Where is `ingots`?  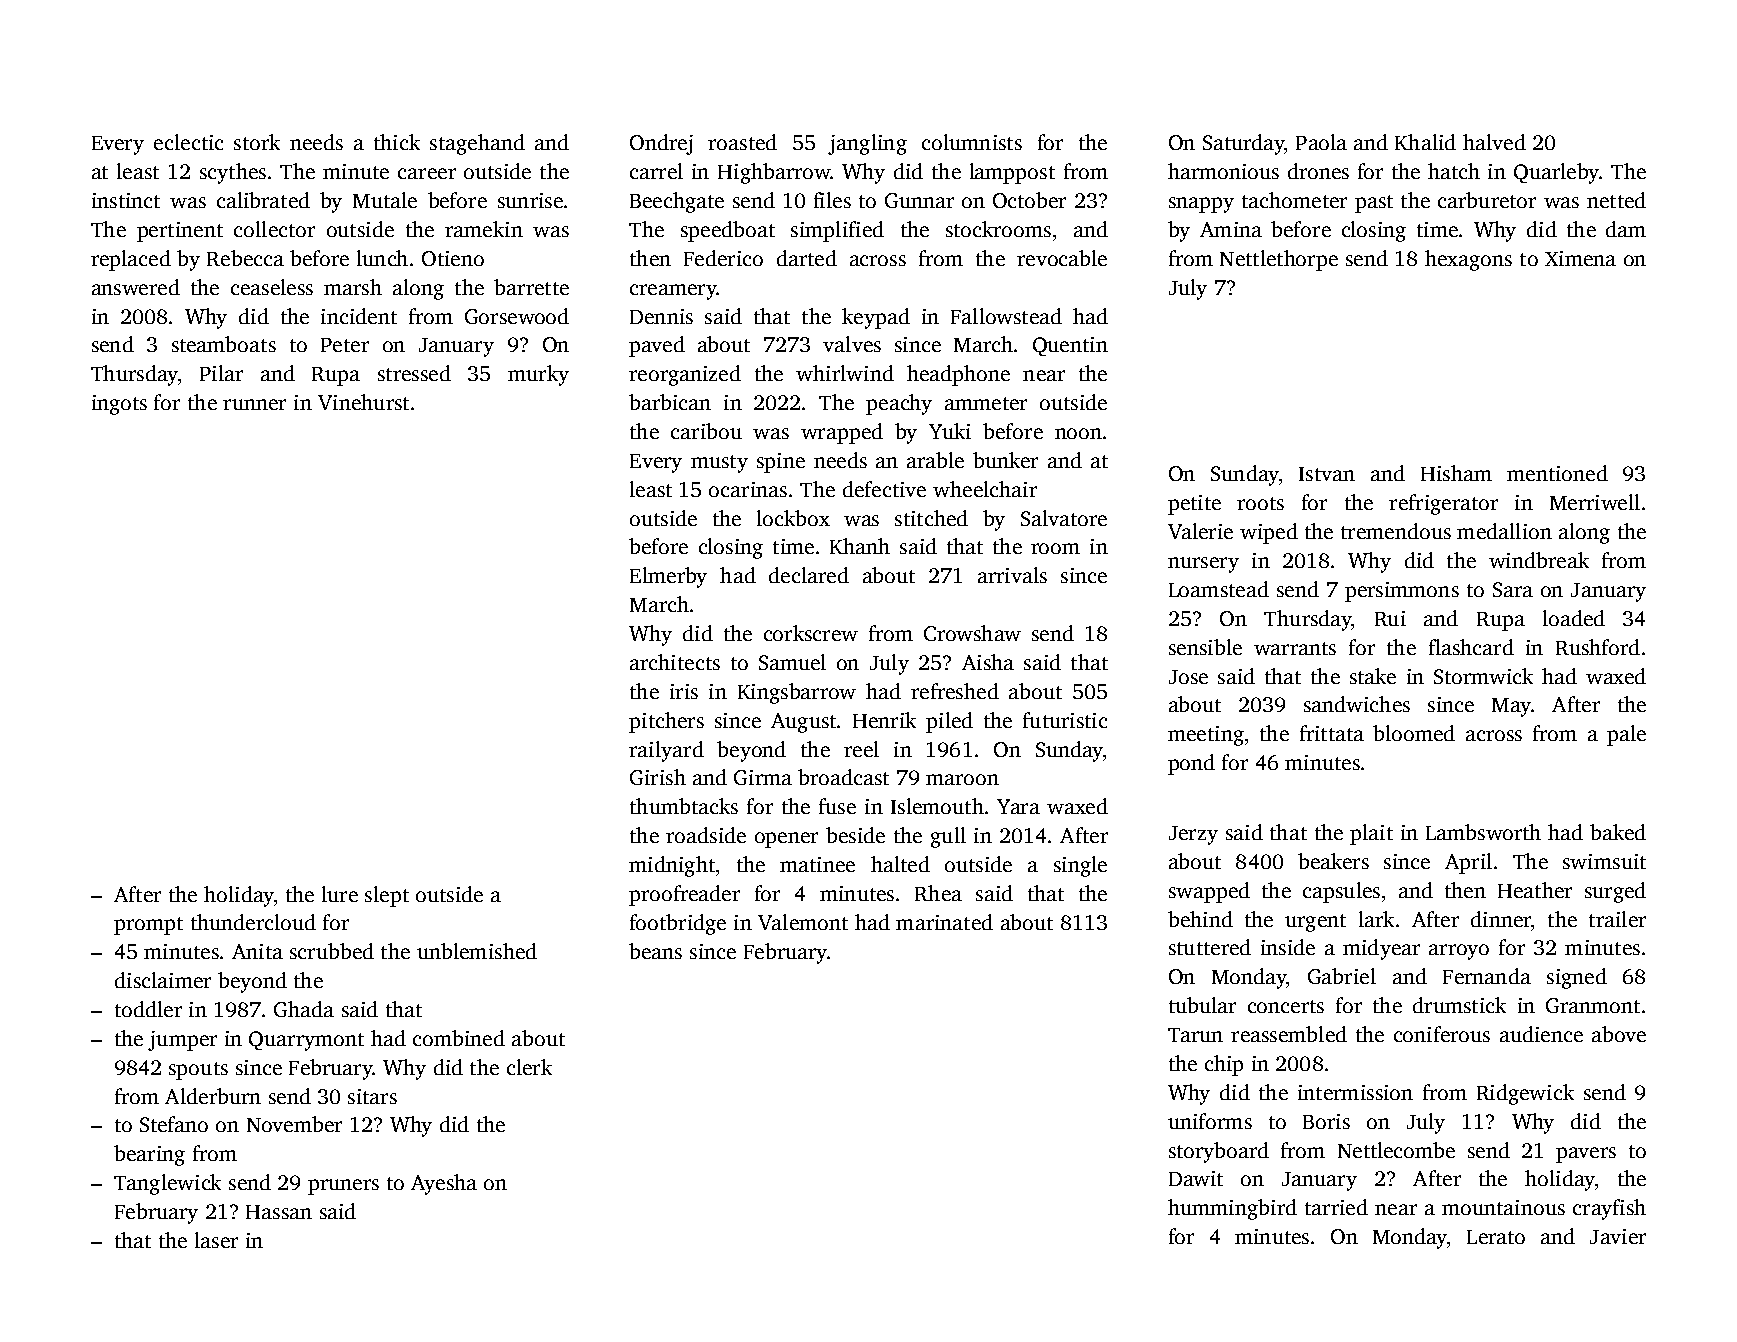 ingots is located at coordinates (119, 405).
